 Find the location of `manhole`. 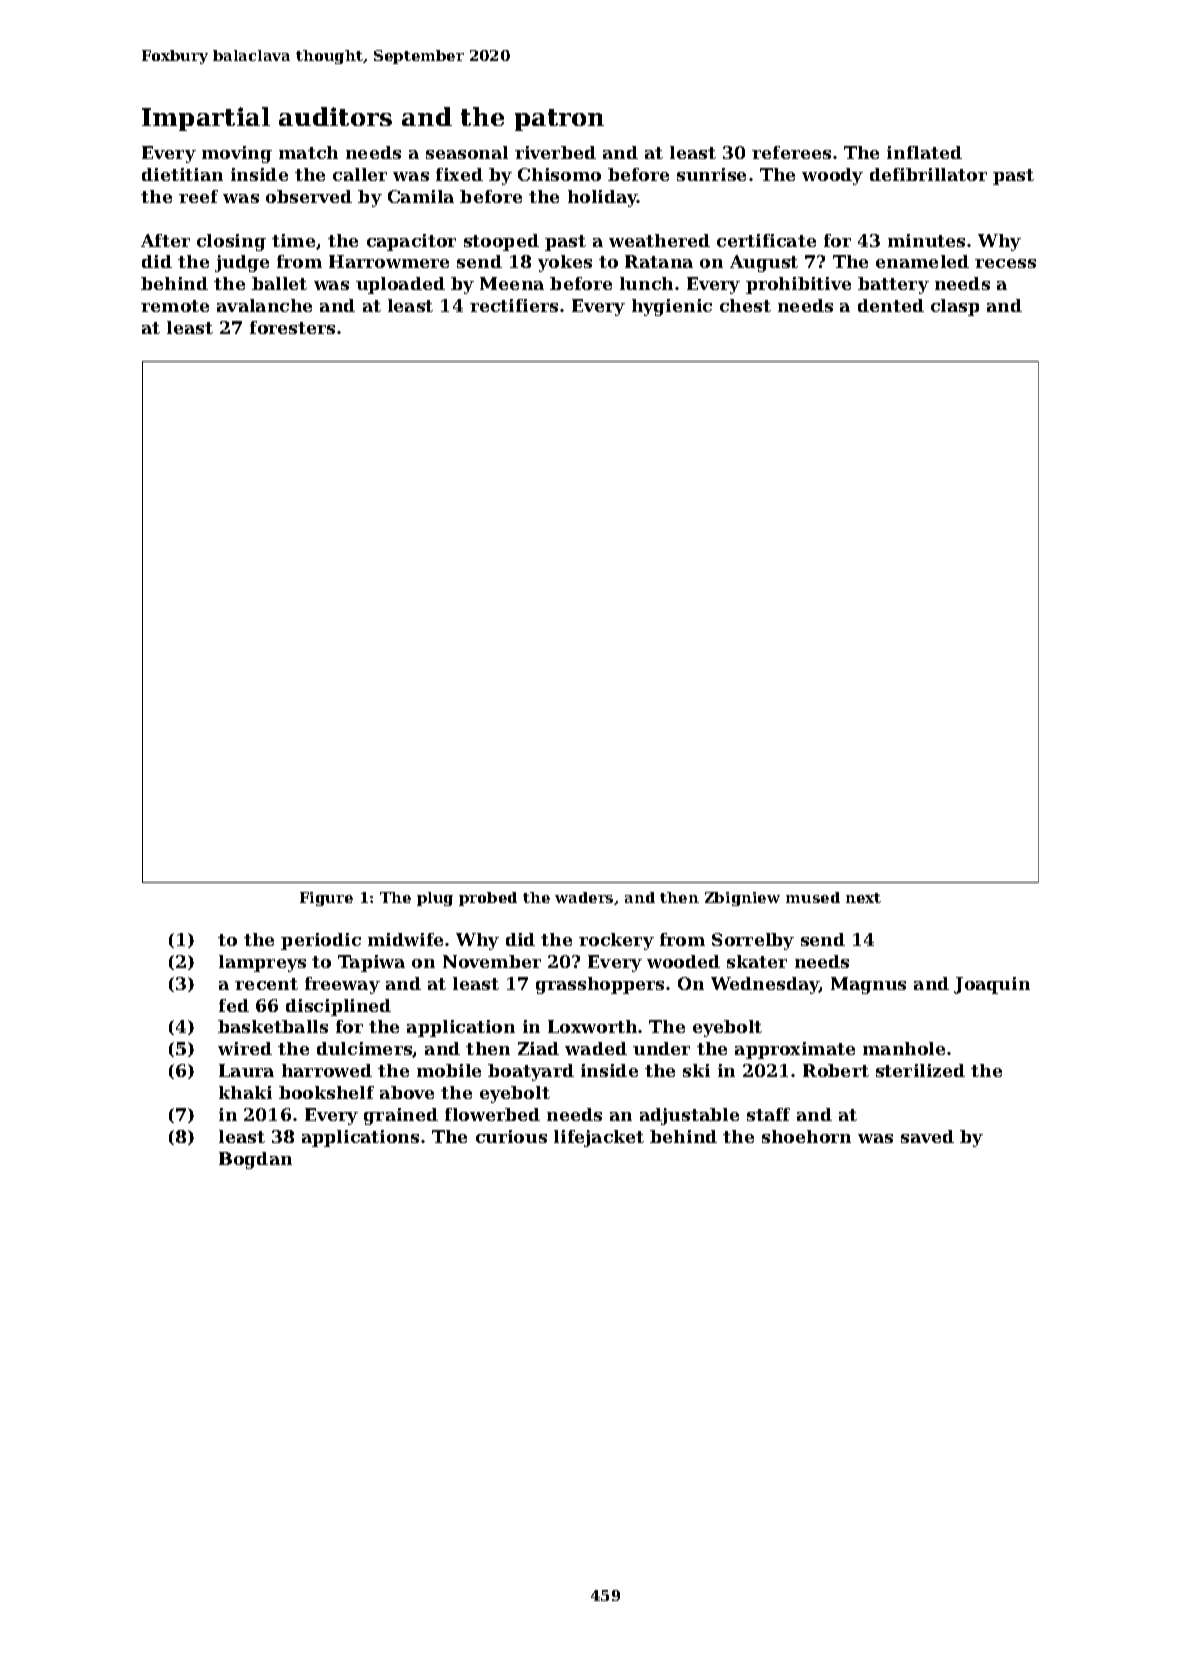

manhole is located at coordinates (904, 1048).
